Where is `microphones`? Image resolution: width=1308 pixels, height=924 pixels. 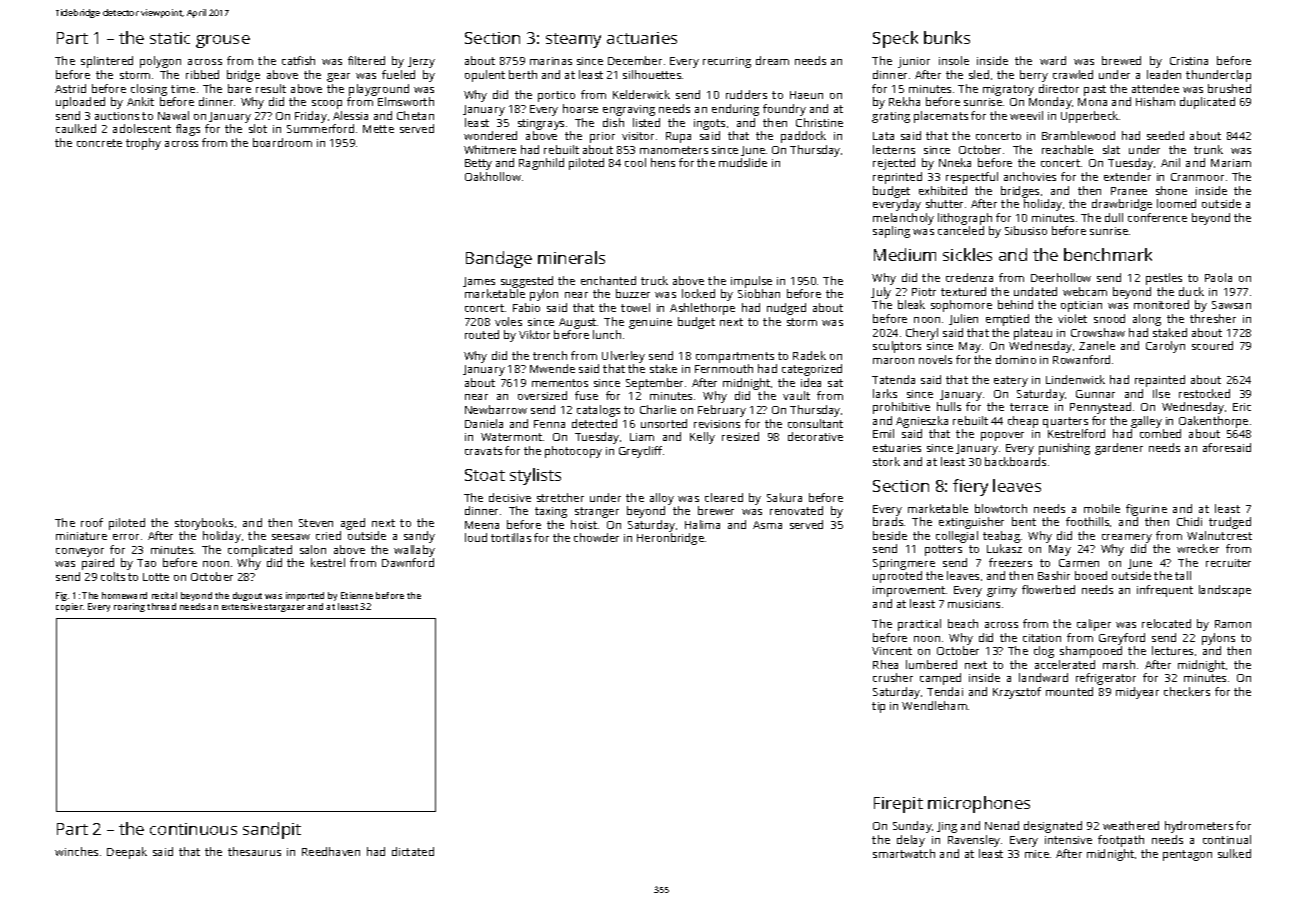 microphones is located at coordinates (979, 804).
